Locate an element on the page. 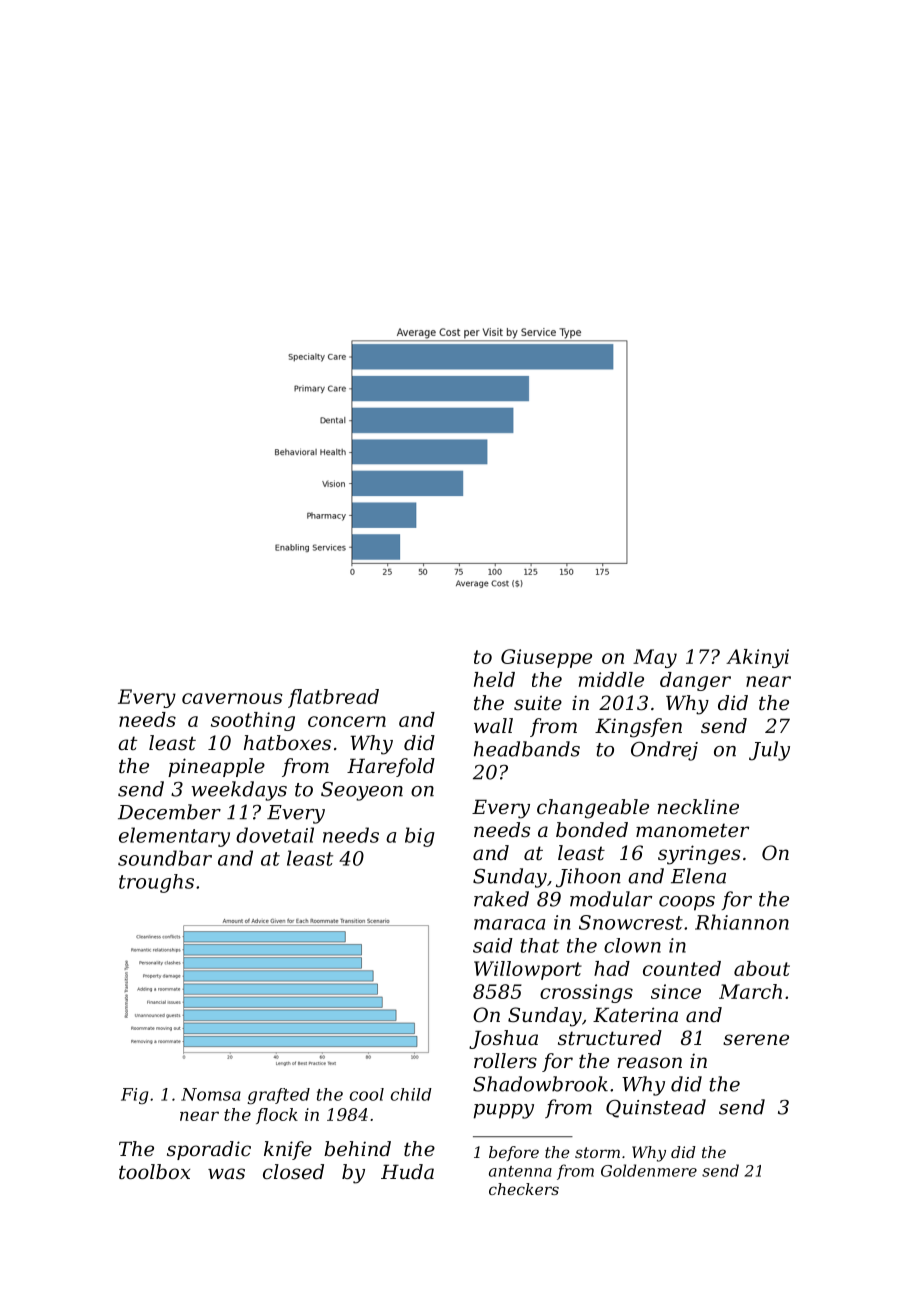 The height and width of the document is (1316, 908). coops is located at coordinates (687, 903).
